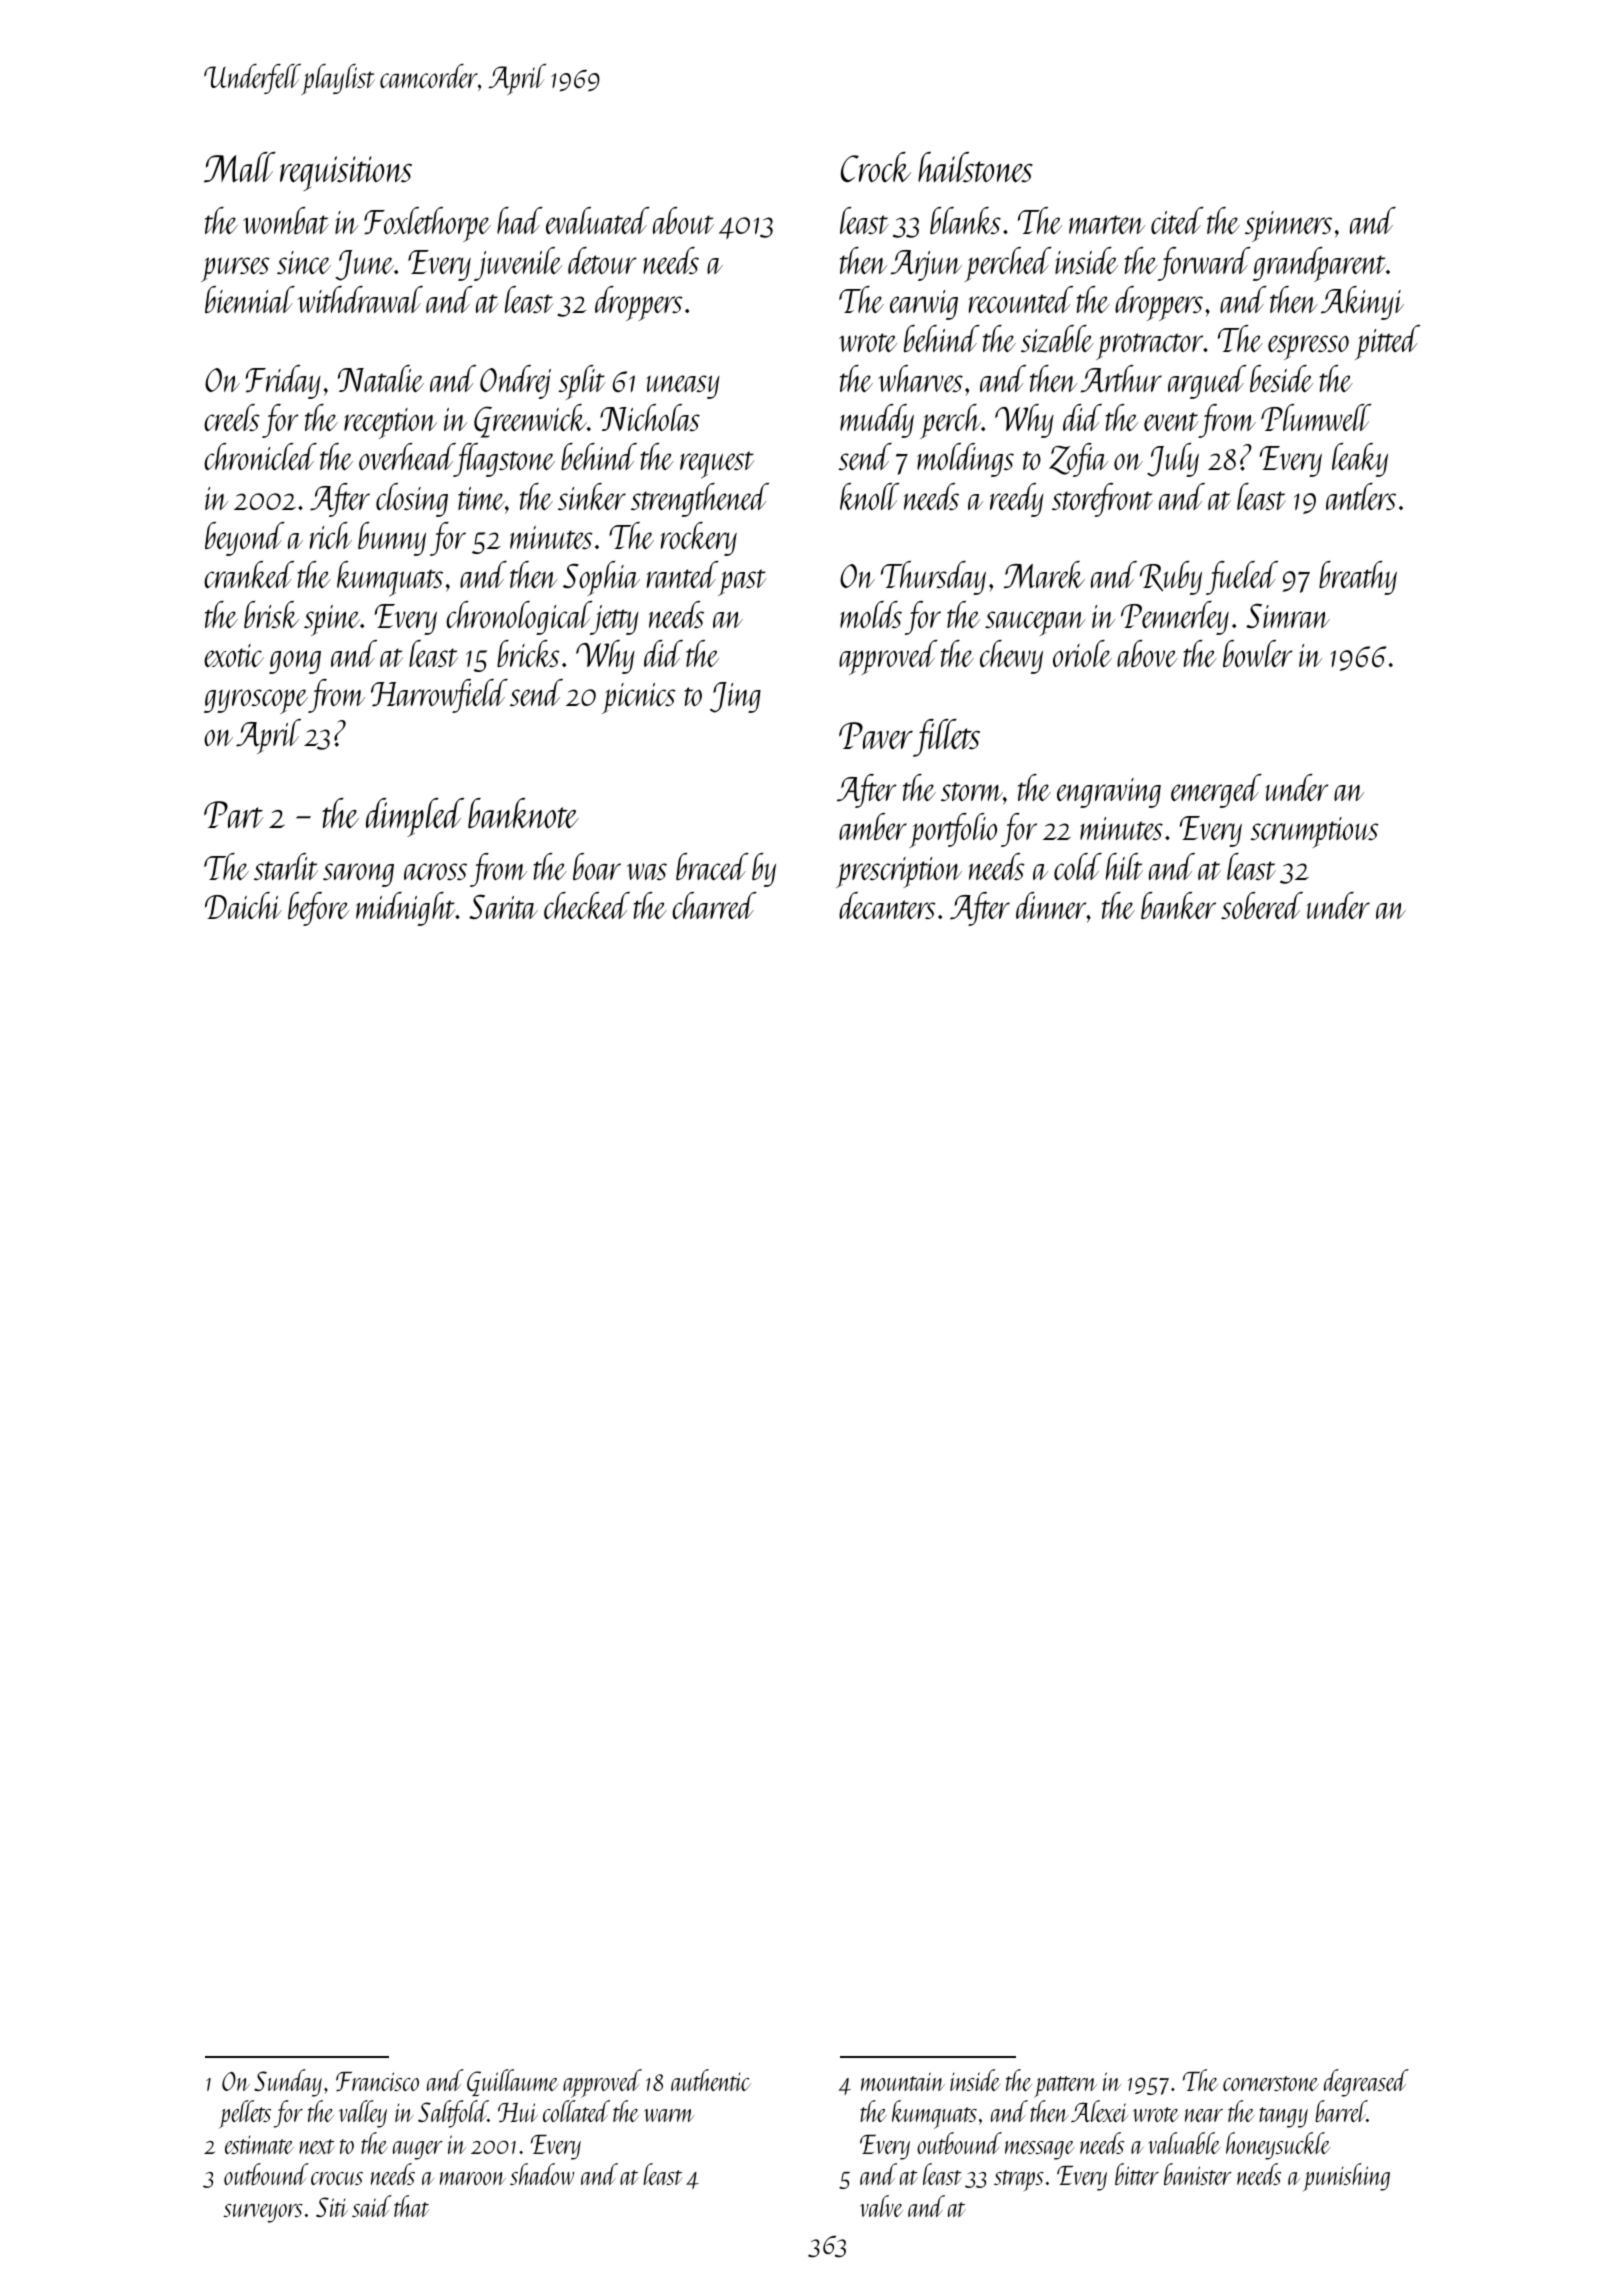 This document has width=1620, height=2292. I want to click on that, so click(411, 2206).
